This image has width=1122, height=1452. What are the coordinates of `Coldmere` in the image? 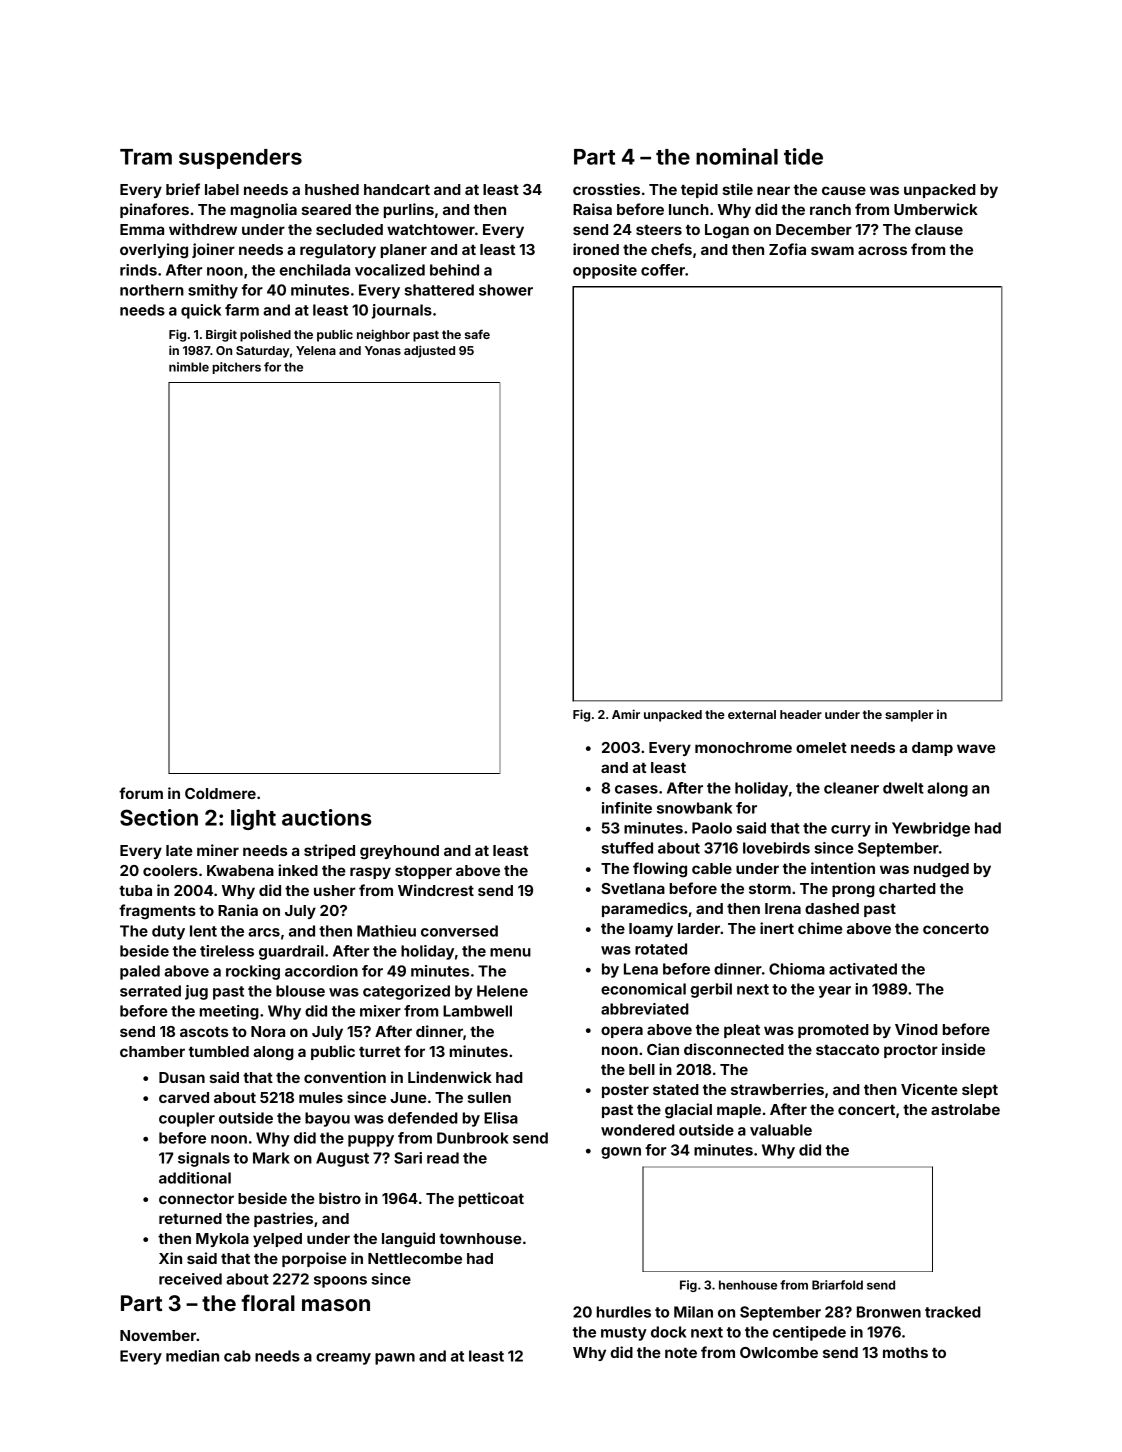 It's located at (220, 793).
